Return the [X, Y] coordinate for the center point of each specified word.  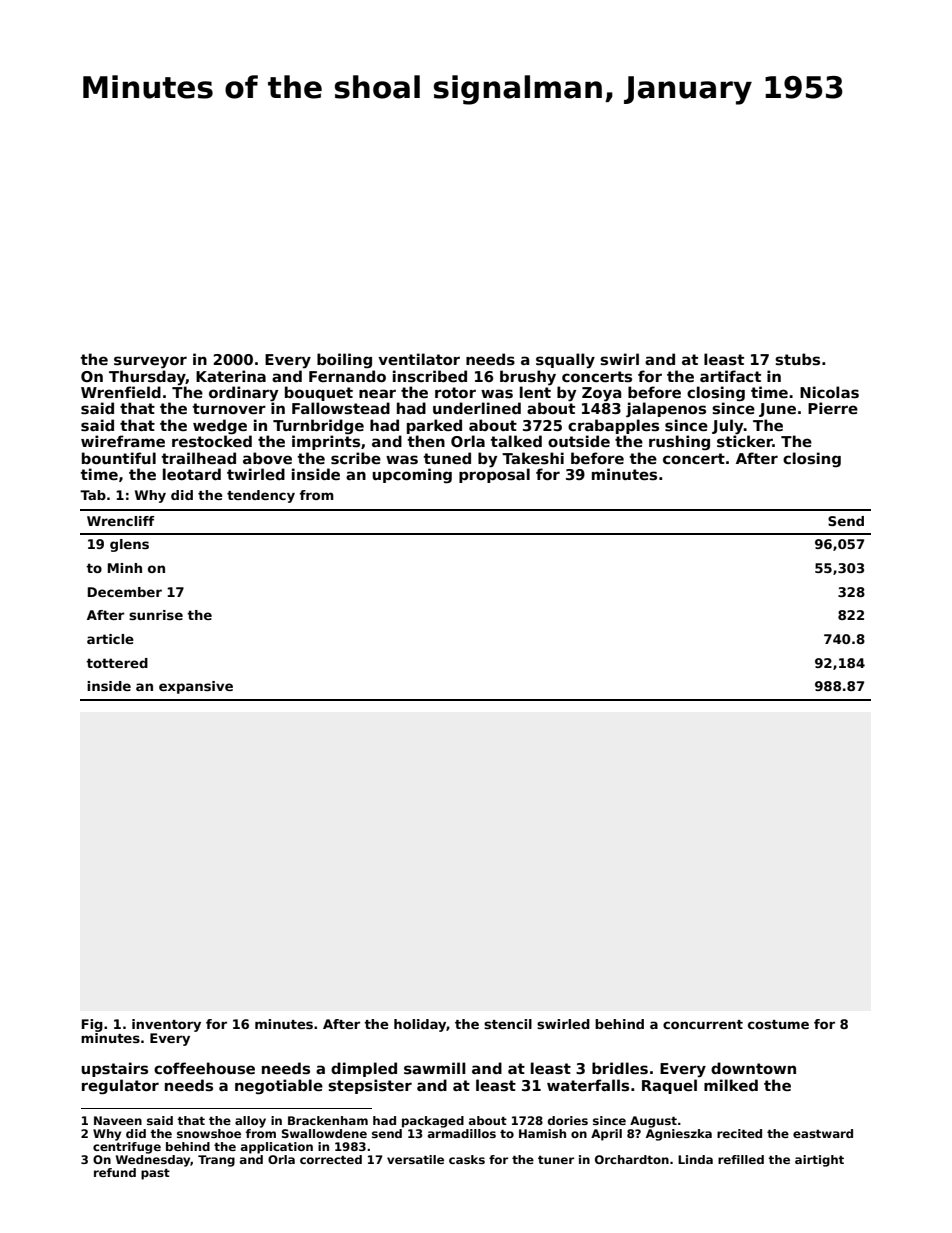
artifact [730, 376]
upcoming [412, 475]
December [125, 592]
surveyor [150, 362]
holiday [420, 1025]
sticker [745, 441]
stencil [508, 1024]
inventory [166, 1025]
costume [778, 1024]
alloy [250, 1122]
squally [565, 360]
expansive [196, 687]
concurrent [703, 1024]
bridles [620, 1068]
